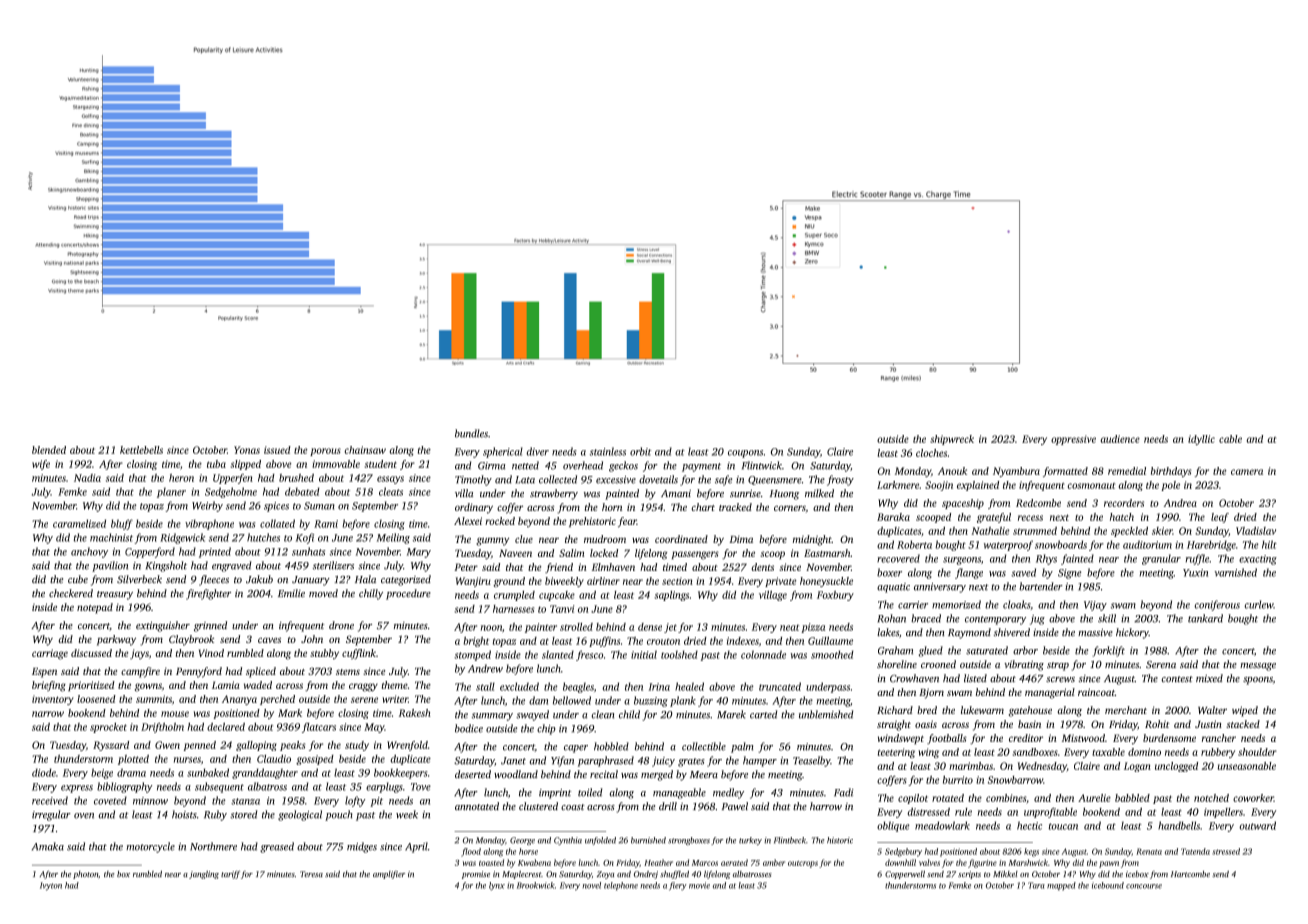 Image resolution: width=1308 pixels, height=924 pixels. I want to click on concourse, so click(1144, 886).
